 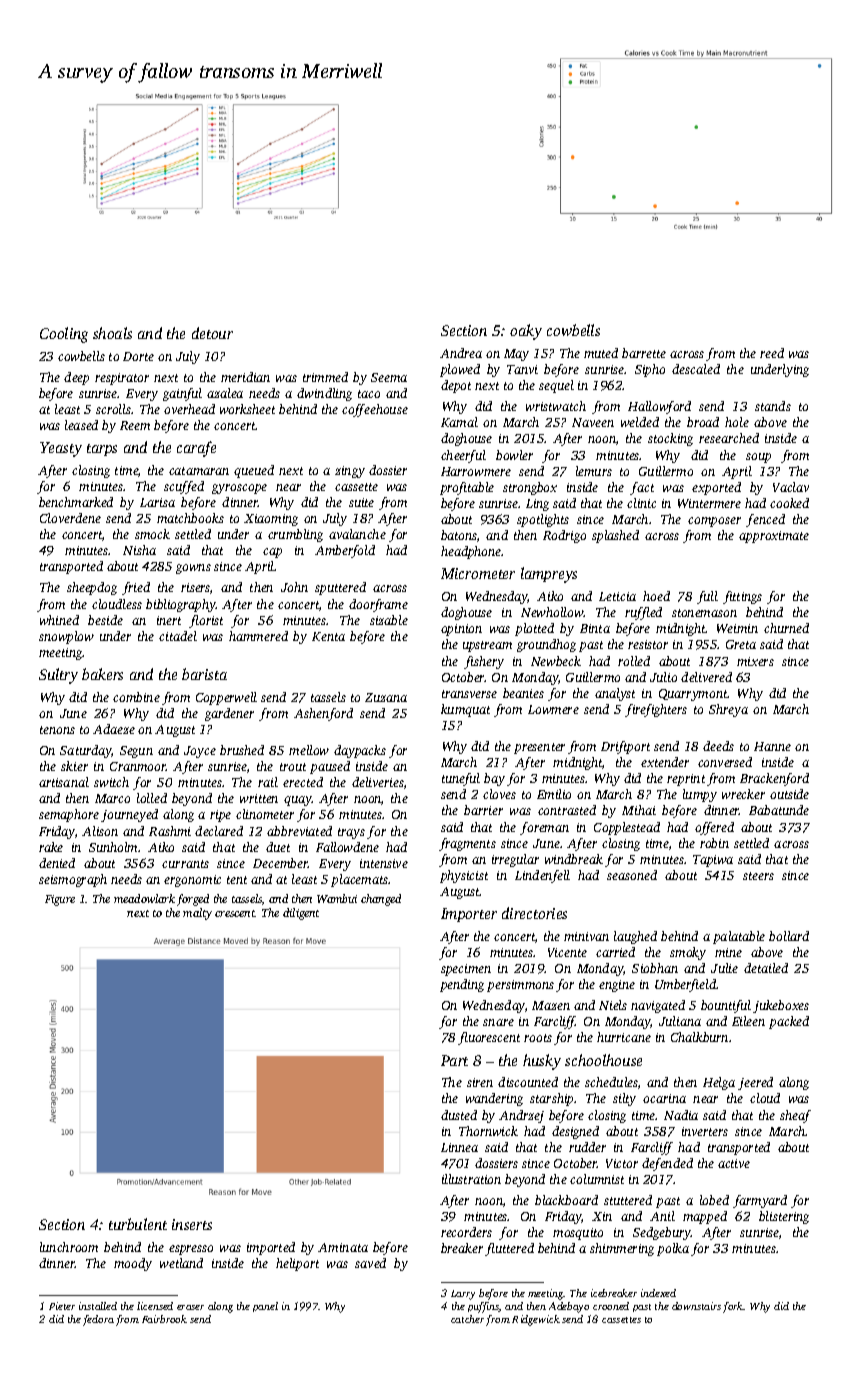 I want to click on turbulent, so click(x=138, y=1224).
